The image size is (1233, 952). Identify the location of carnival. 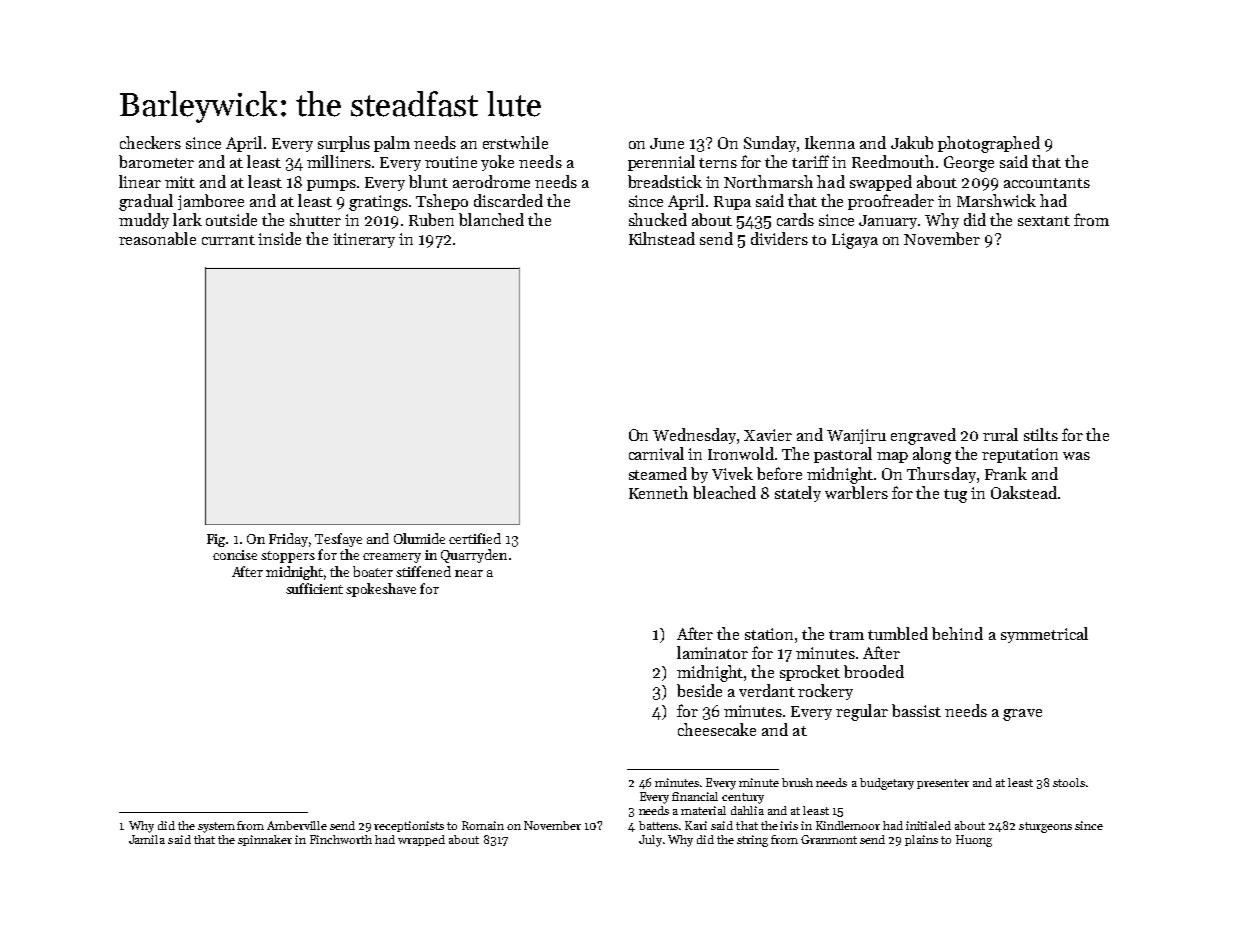
(656, 453).
